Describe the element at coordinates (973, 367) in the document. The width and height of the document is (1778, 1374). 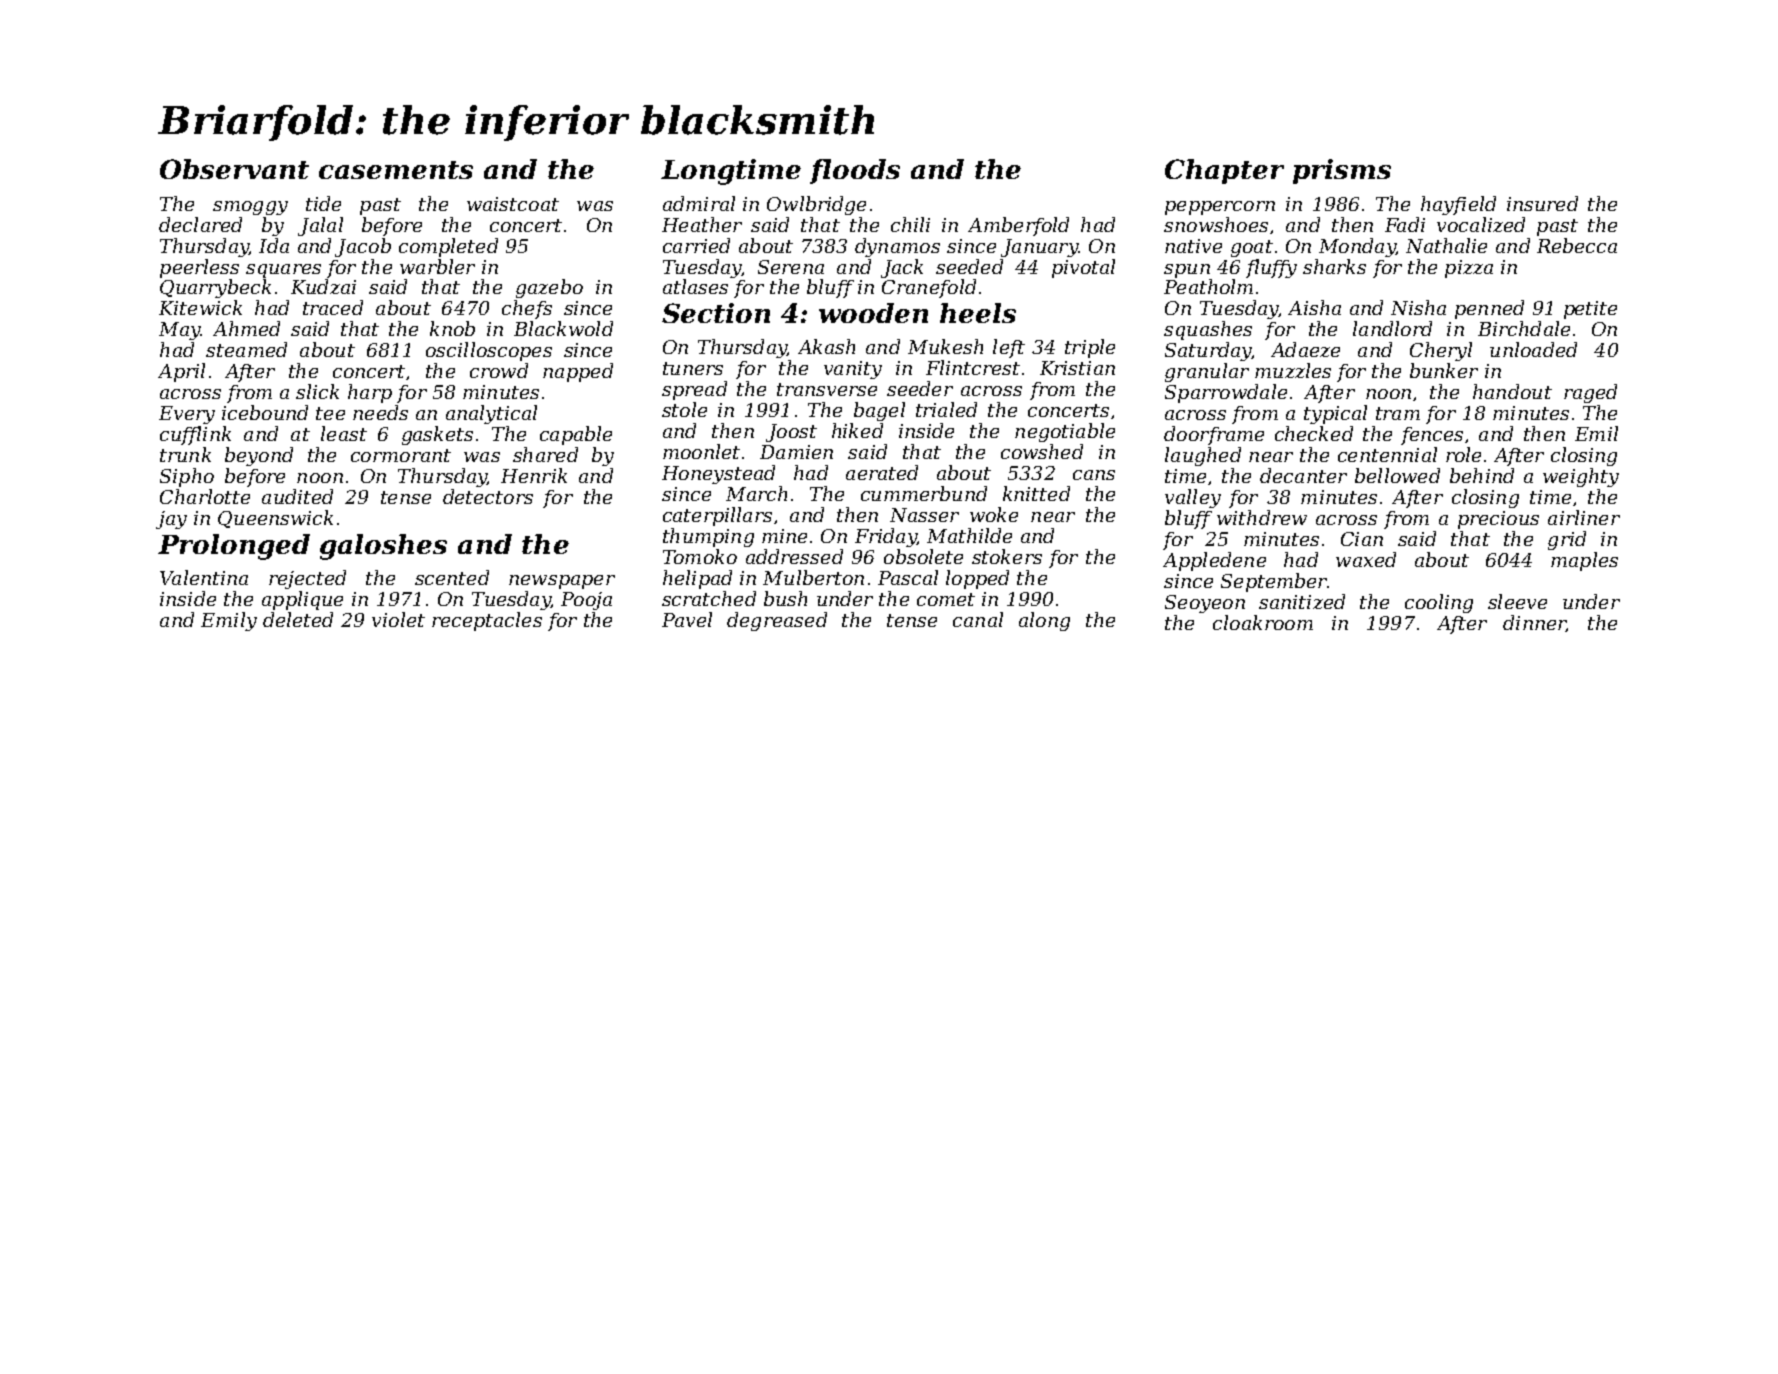
I see `Flintcrest` at that location.
